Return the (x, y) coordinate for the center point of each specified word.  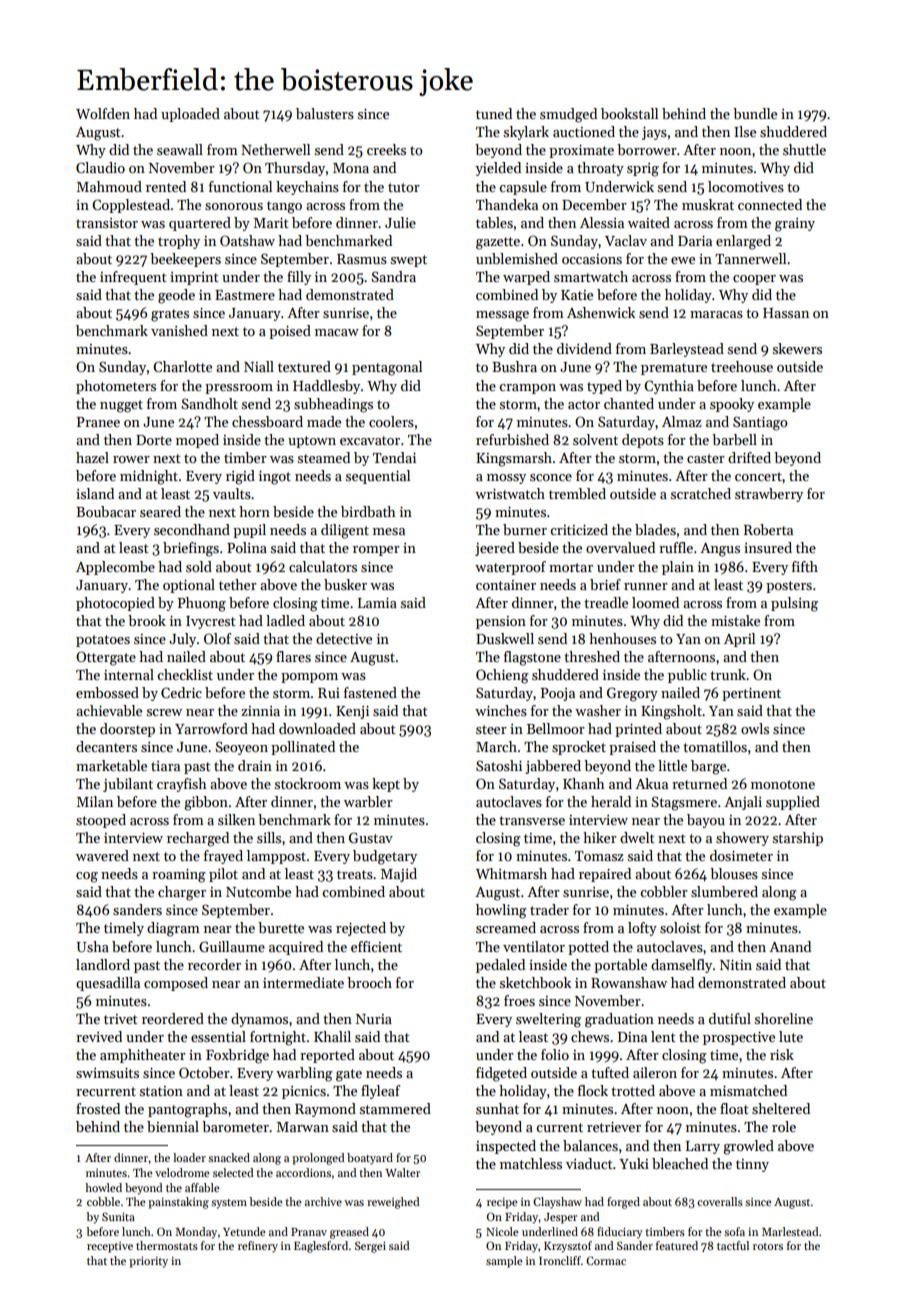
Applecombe (115, 568)
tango (284, 207)
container (506, 585)
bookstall (629, 113)
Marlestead (790, 1231)
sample (504, 1262)
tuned (494, 113)
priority (148, 1262)
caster (706, 458)
